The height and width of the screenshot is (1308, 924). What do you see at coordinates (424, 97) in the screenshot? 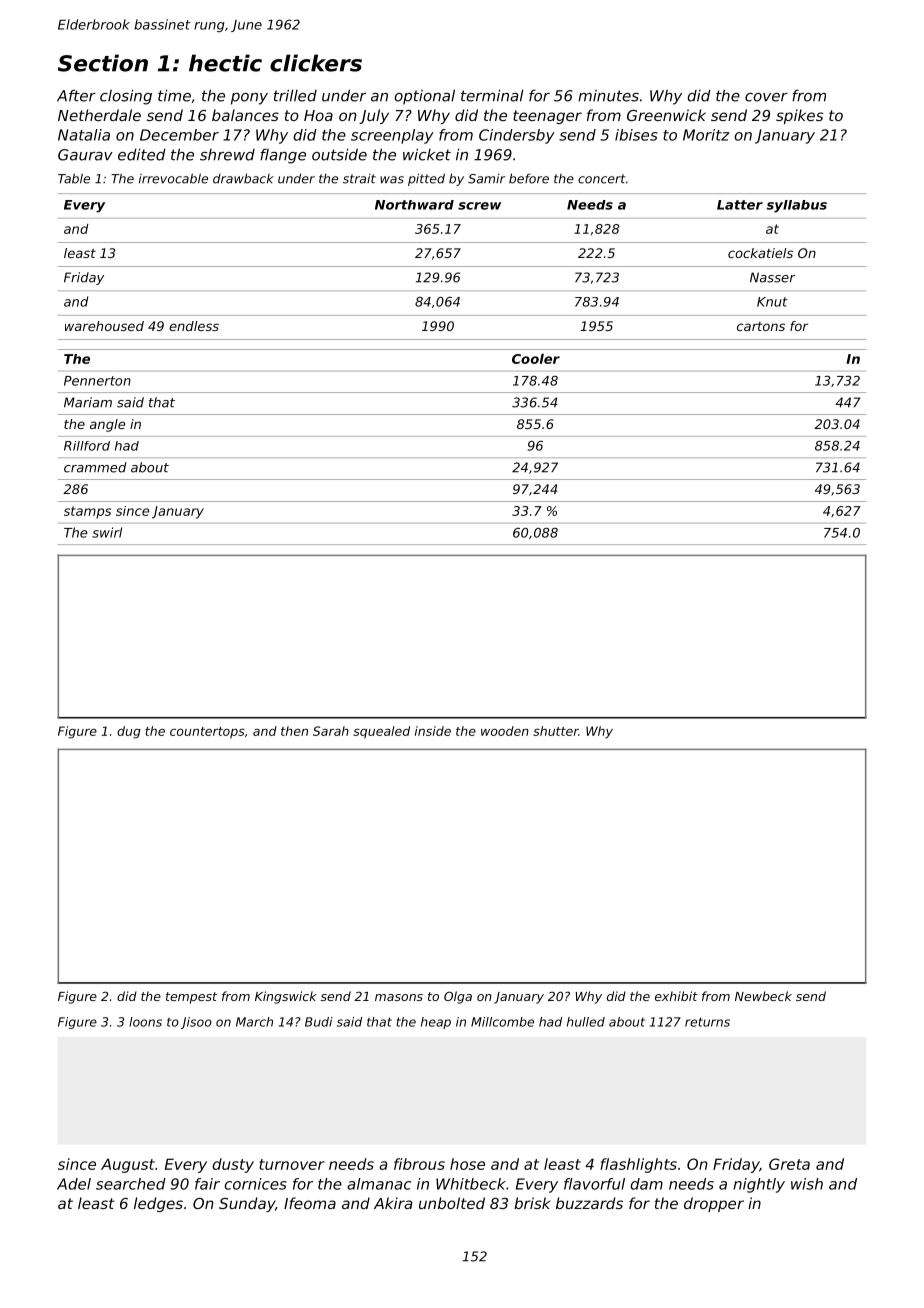
I see `optional` at bounding box center [424, 97].
